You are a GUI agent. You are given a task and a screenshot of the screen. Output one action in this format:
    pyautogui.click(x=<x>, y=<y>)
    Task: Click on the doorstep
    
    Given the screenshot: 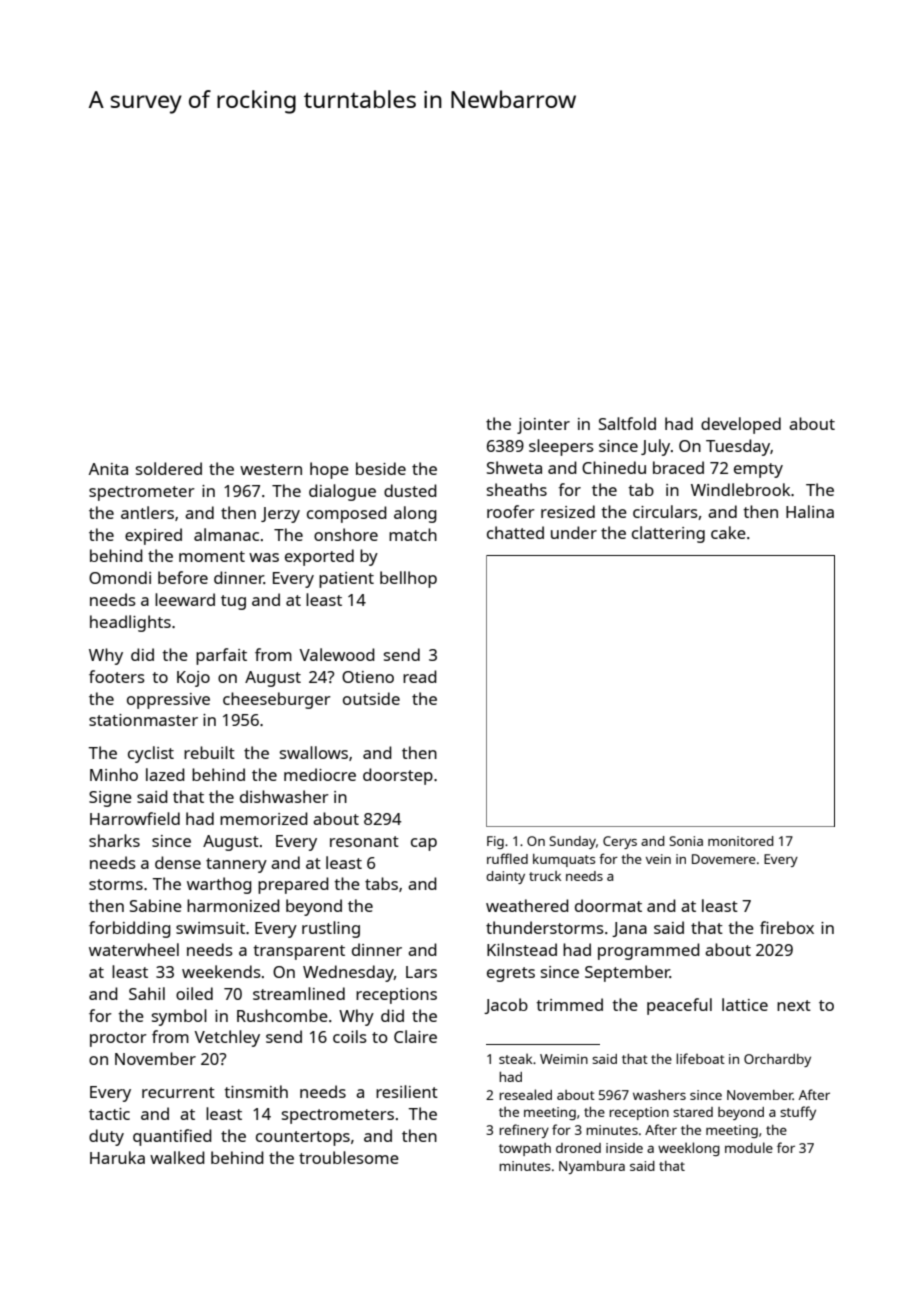 What is the action you would take?
    pyautogui.click(x=398, y=776)
